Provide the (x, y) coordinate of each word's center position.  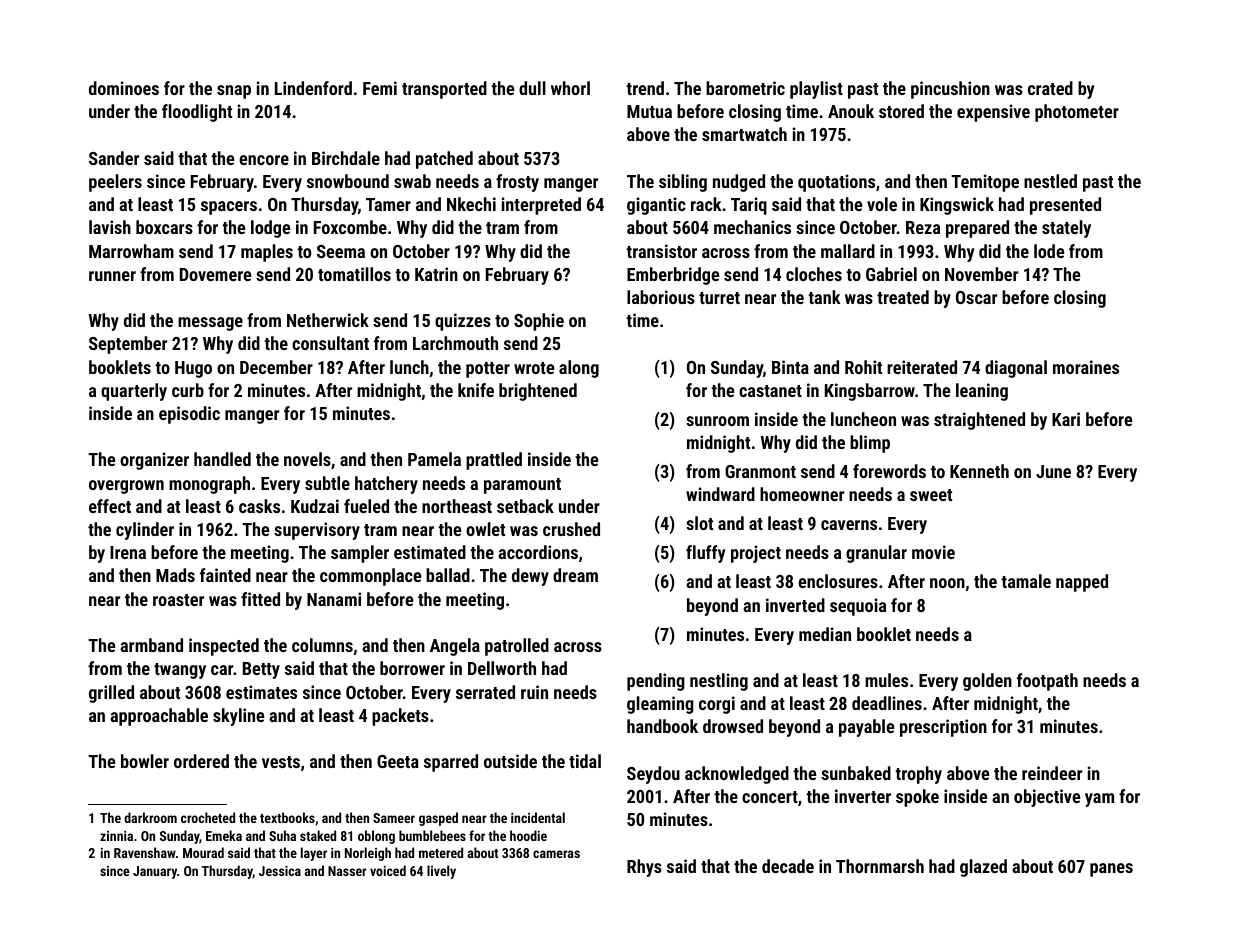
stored (901, 111)
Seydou (653, 775)
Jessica (280, 871)
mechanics (752, 227)
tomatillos (354, 274)
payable (866, 728)
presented (1065, 206)
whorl (570, 88)
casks (259, 506)
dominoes (124, 88)
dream (575, 575)
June (1053, 471)
